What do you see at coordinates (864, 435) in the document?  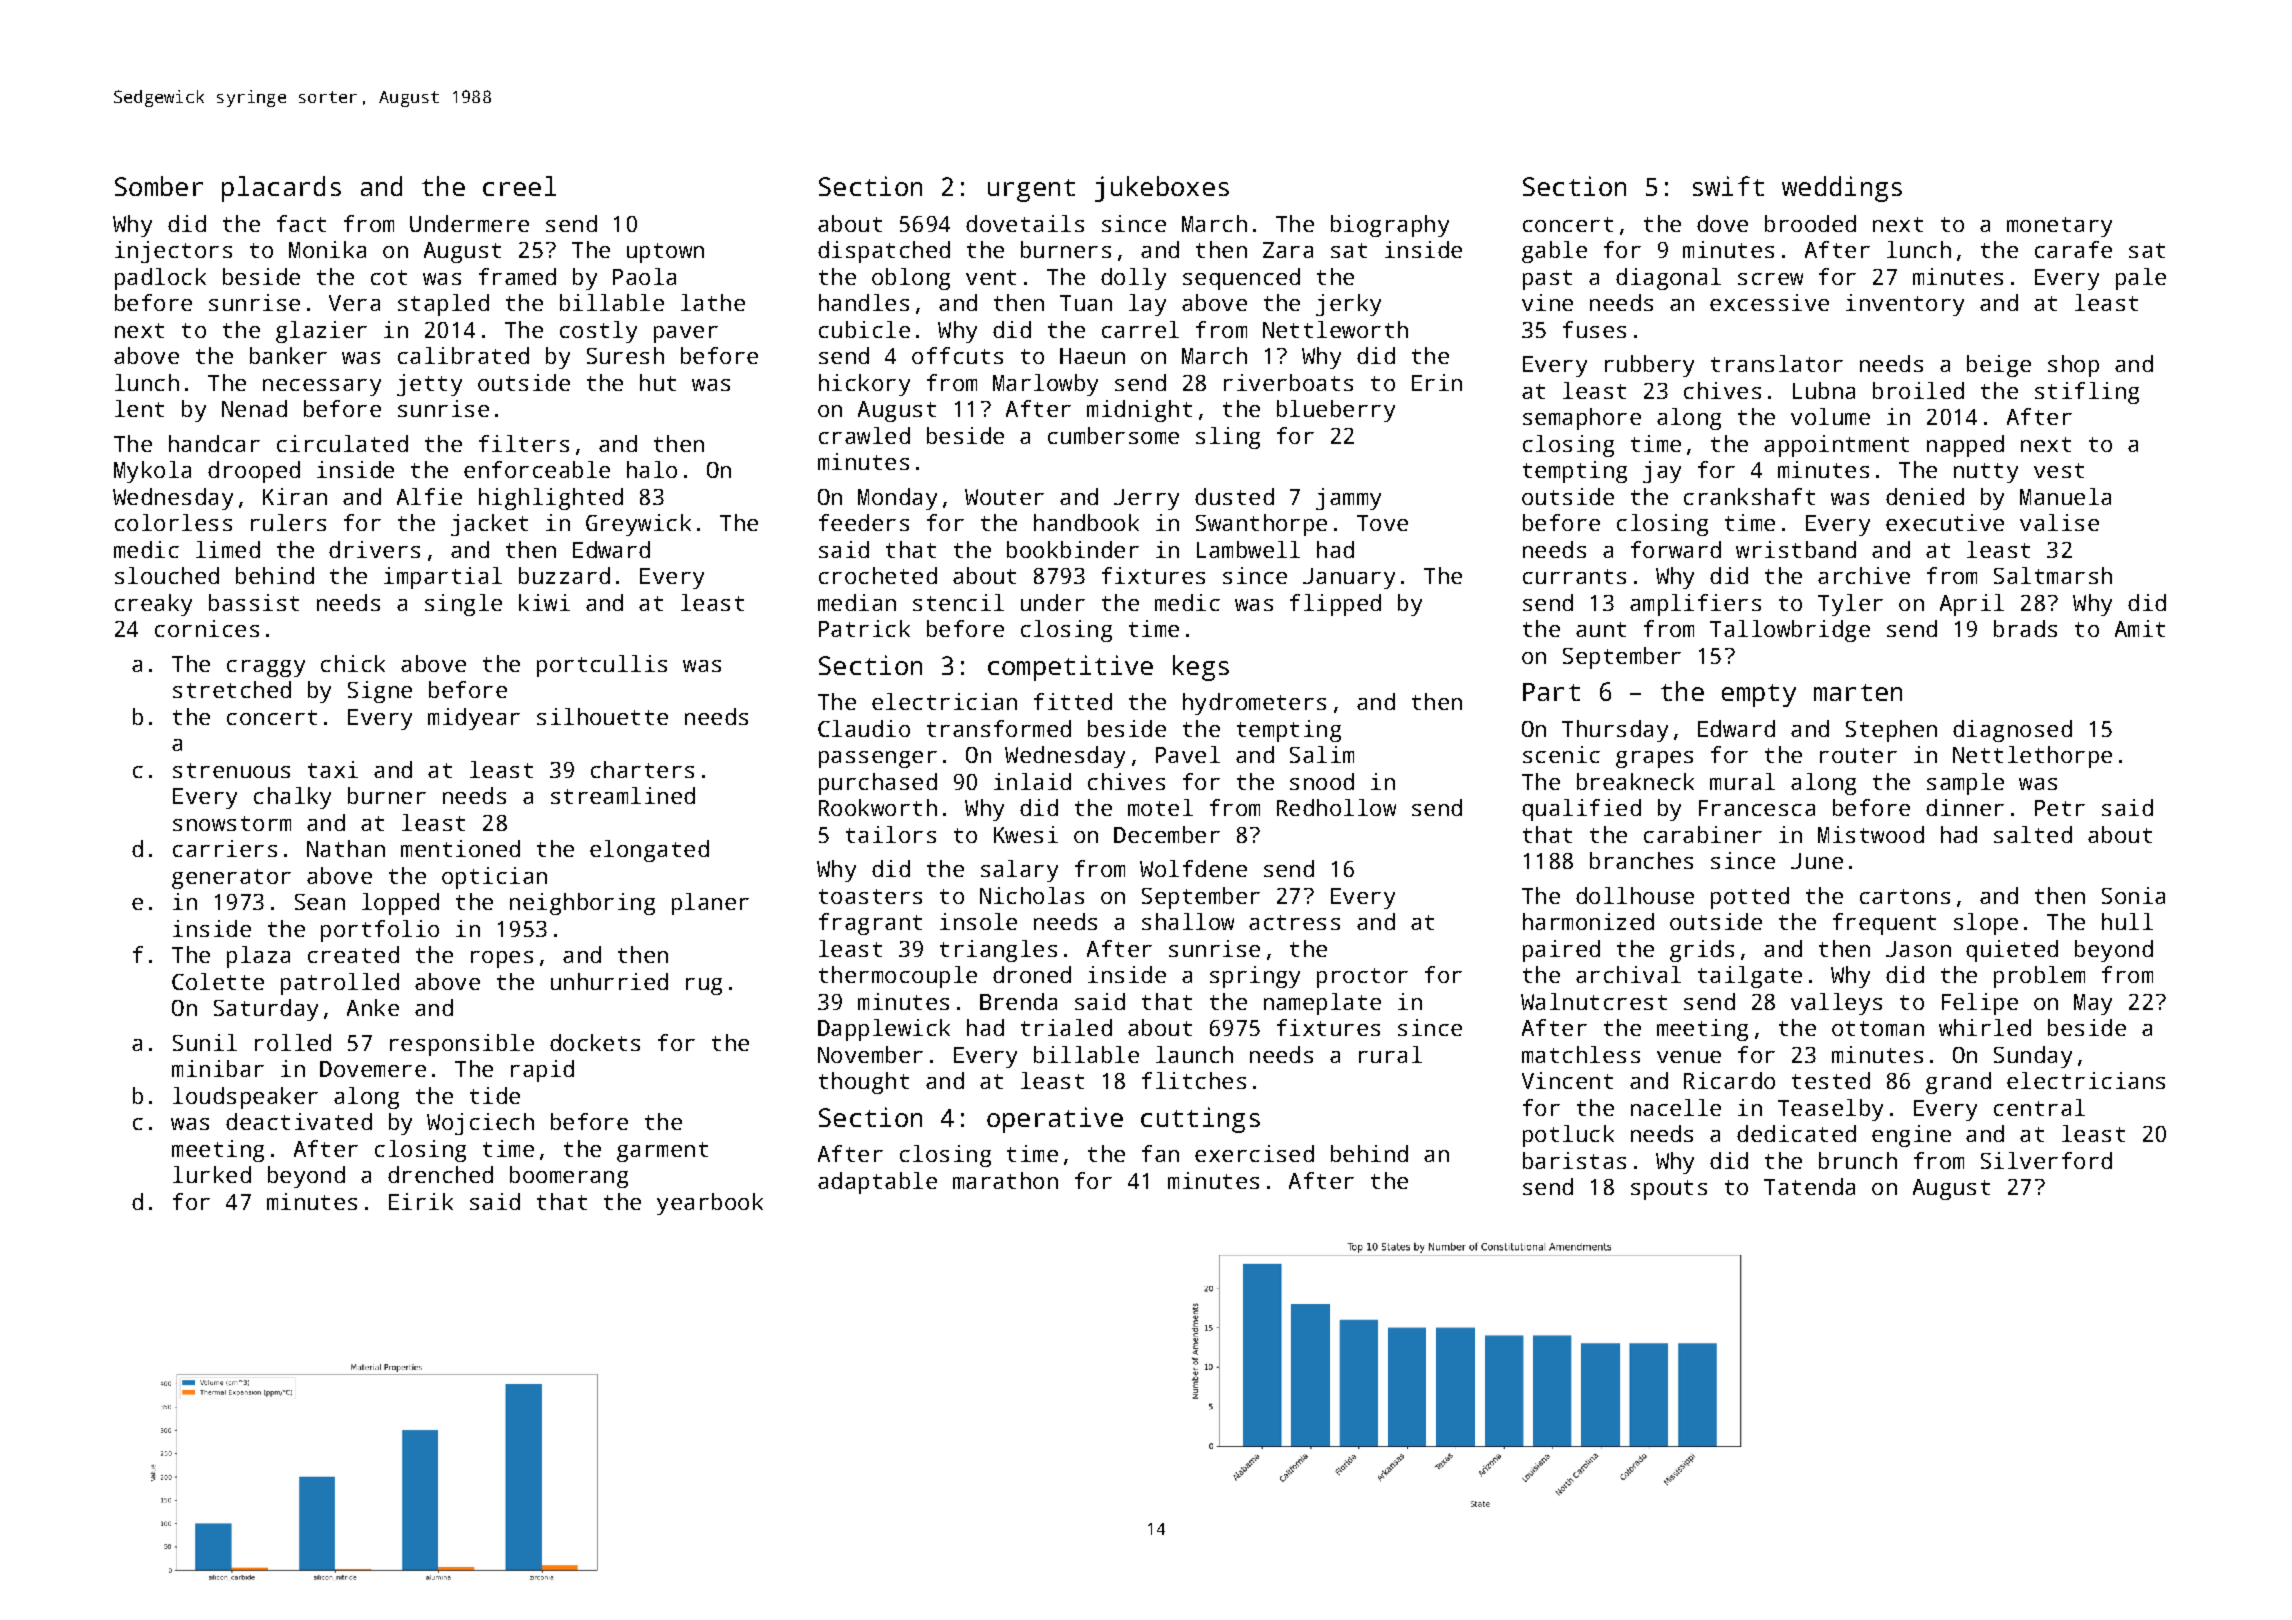 I see `crawled` at bounding box center [864, 435].
